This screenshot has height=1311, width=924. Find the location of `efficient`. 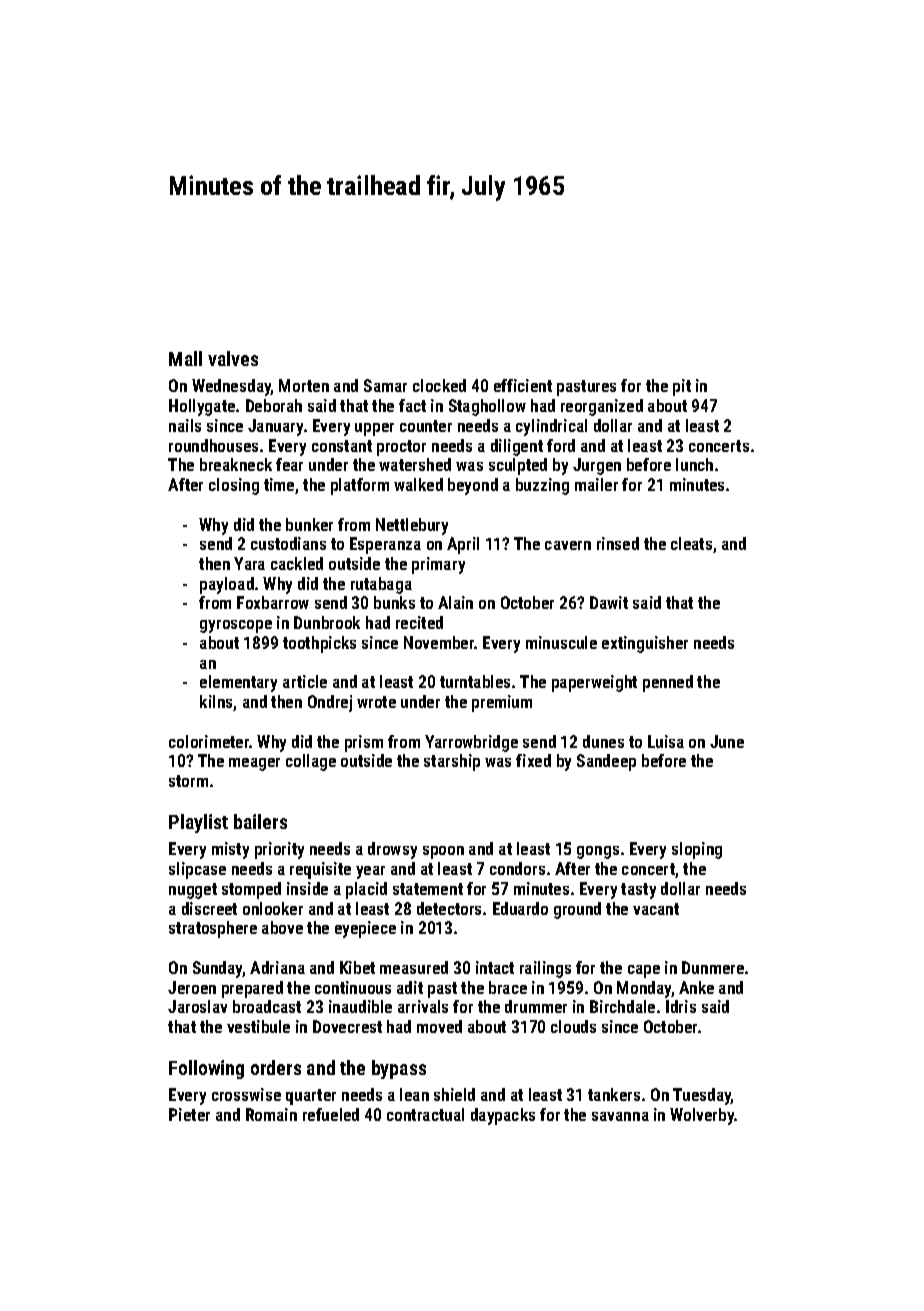

efficient is located at coordinates (523, 385).
